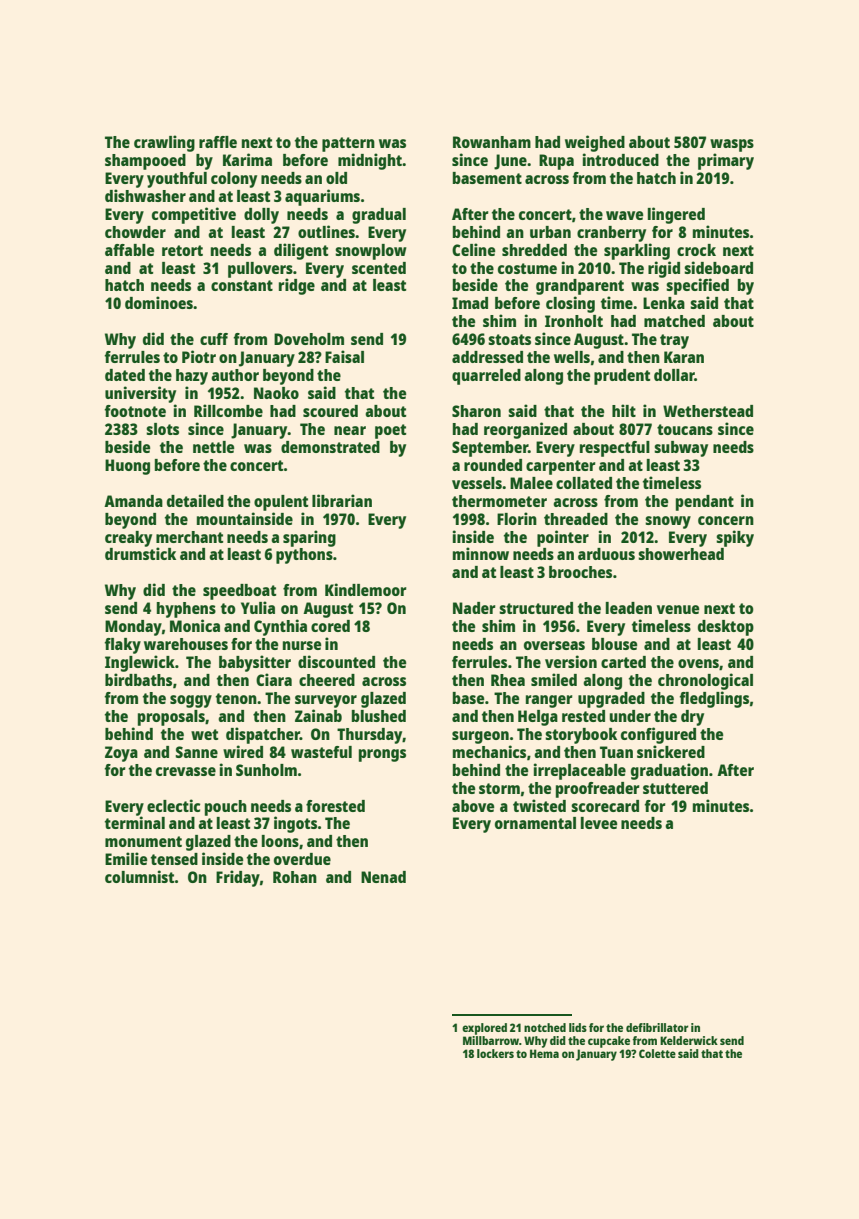  Describe the element at coordinates (379, 216) in the document. I see `gradual` at that location.
